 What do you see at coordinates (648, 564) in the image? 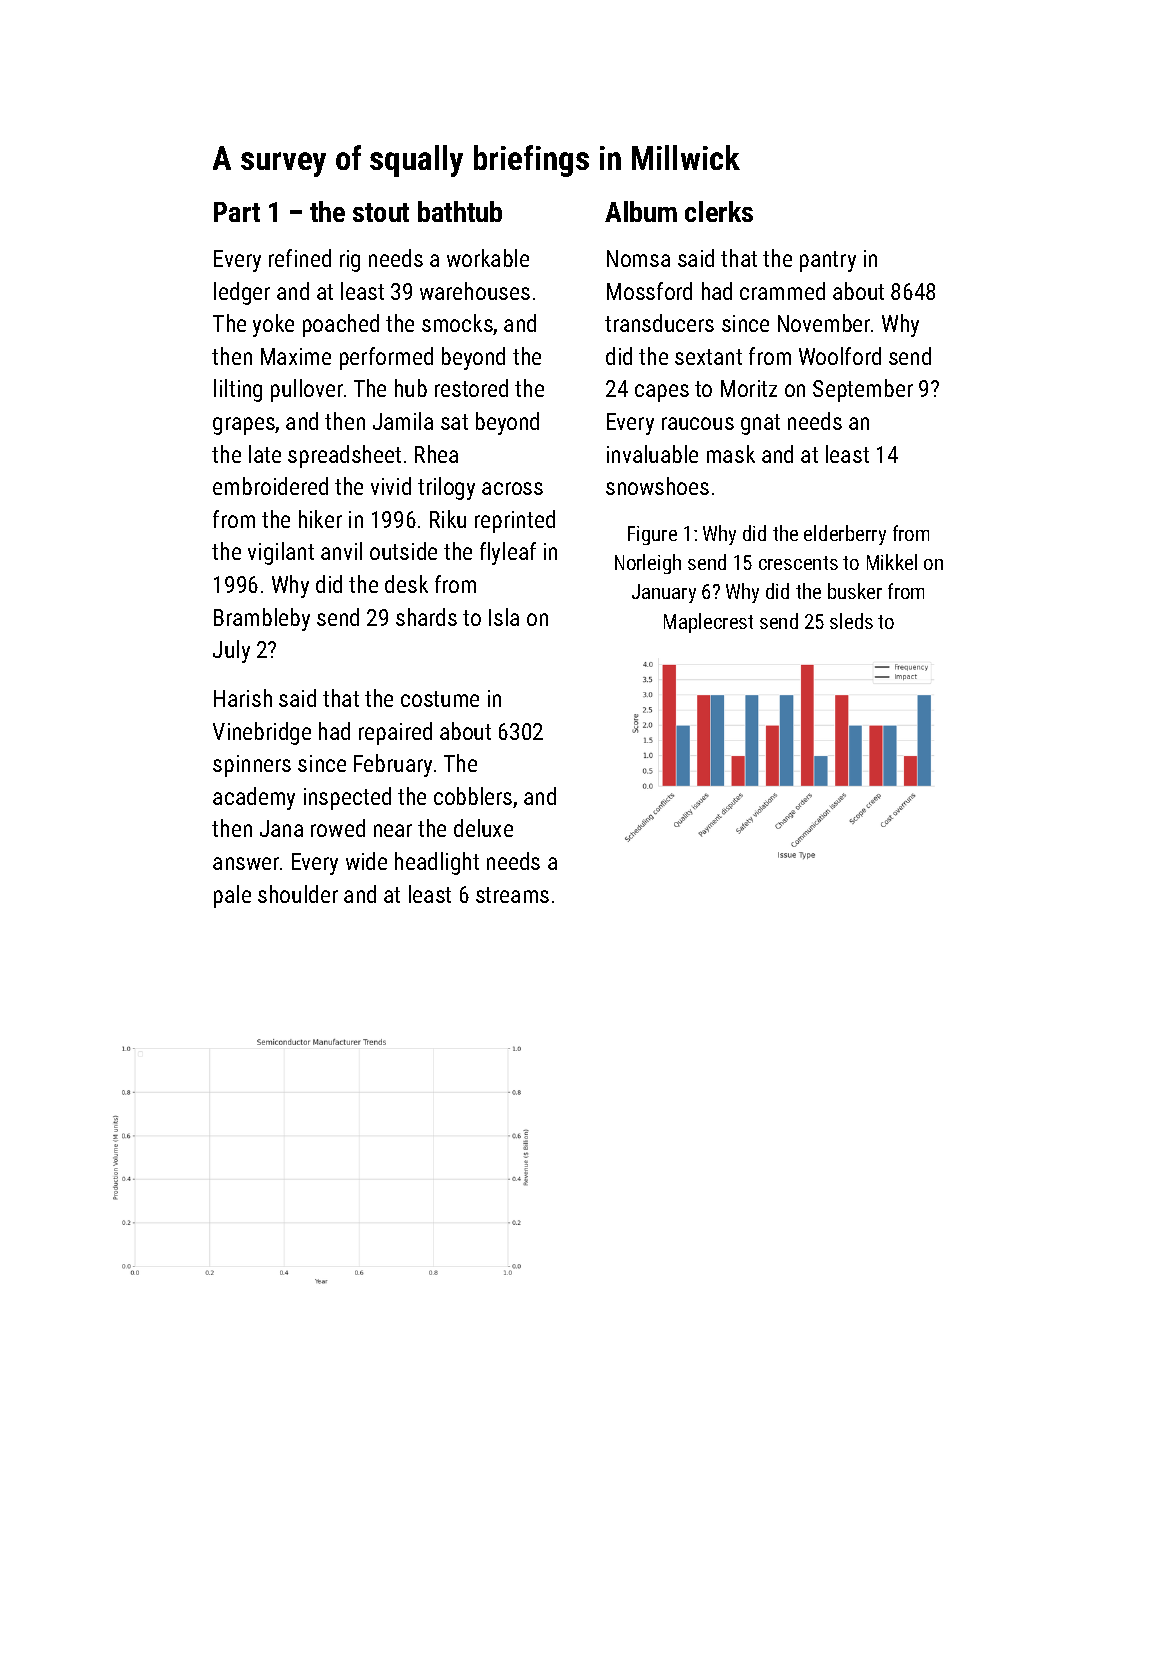
I see `Norleigh` at bounding box center [648, 564].
